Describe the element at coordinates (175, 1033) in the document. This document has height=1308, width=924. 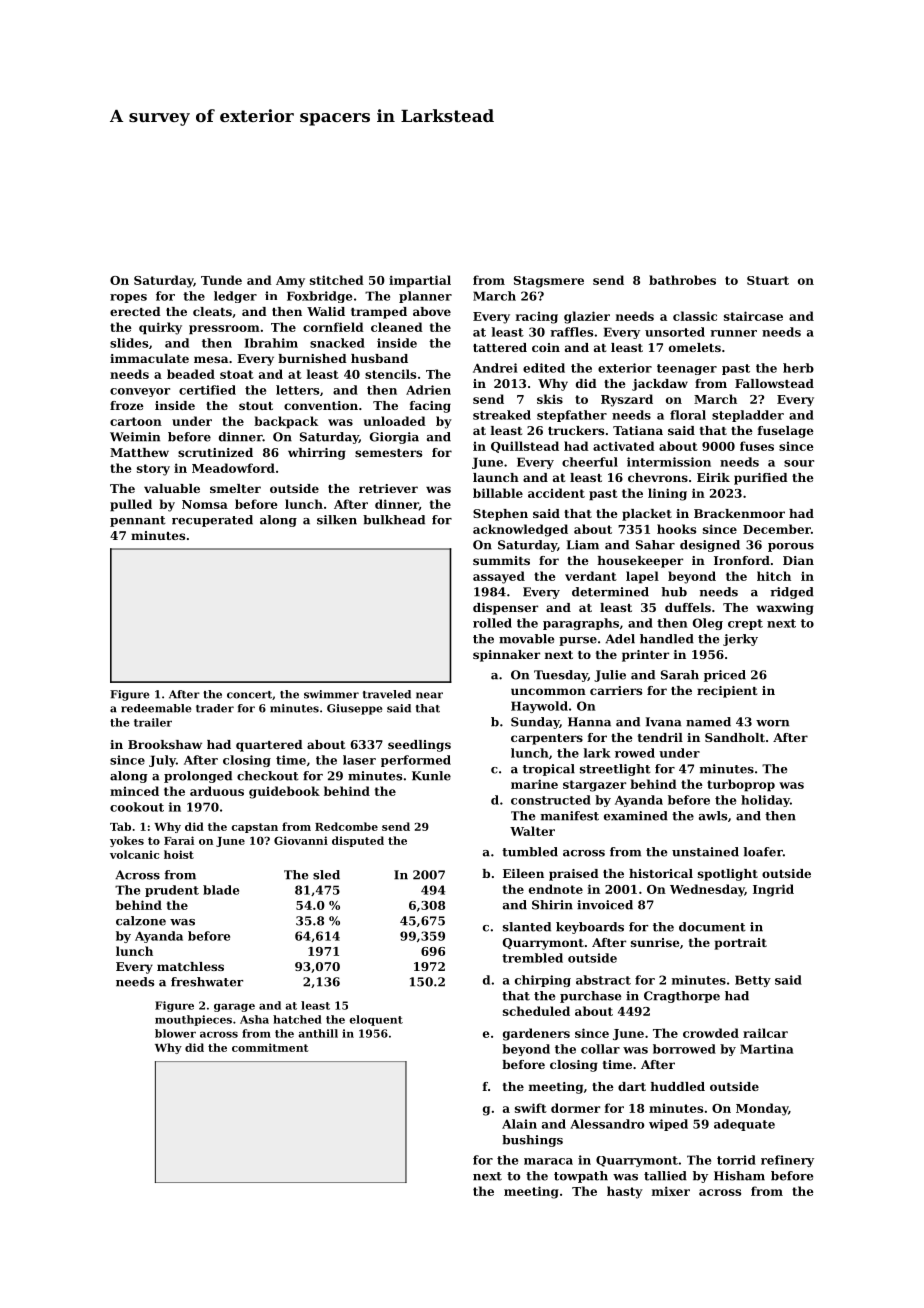
I see `blower` at that location.
